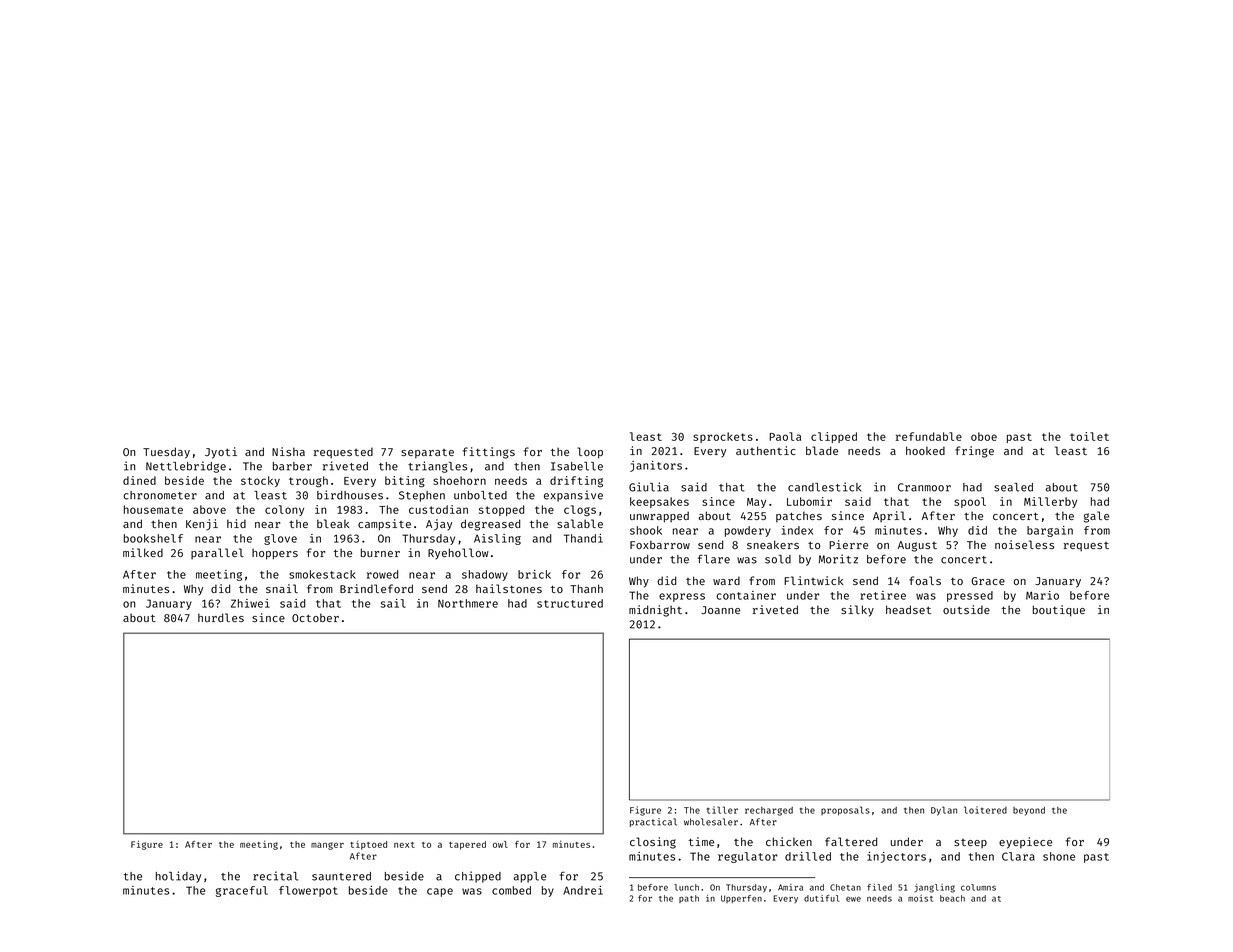 This document has height=952, width=1233. I want to click on holiday, so click(178, 877).
